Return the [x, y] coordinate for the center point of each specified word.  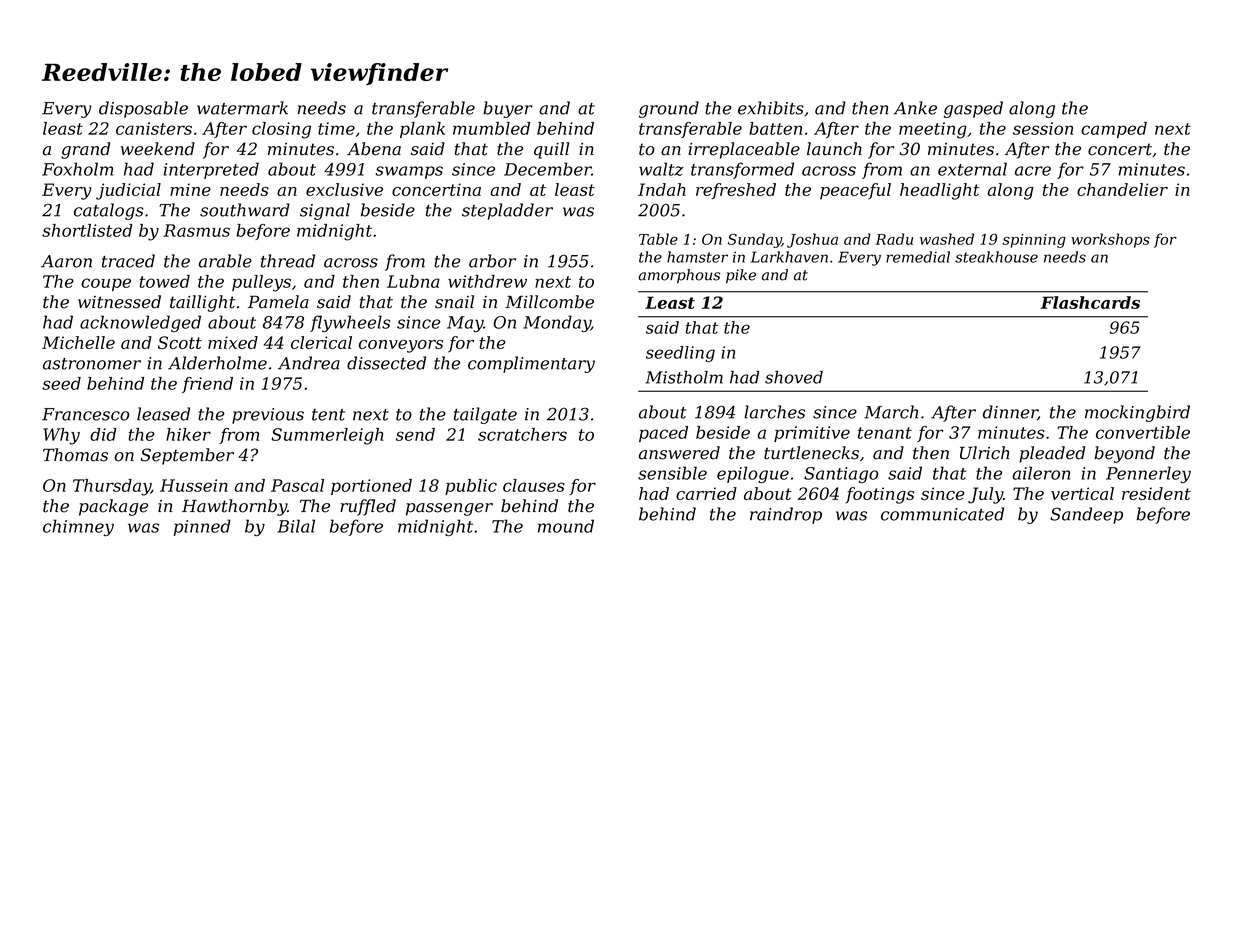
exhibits [771, 108]
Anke [915, 108]
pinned [202, 527]
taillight [202, 303]
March [891, 412]
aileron [1041, 473]
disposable [143, 109]
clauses [534, 485]
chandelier [1122, 189]
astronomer [92, 364]
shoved [794, 377]
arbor [492, 261]
